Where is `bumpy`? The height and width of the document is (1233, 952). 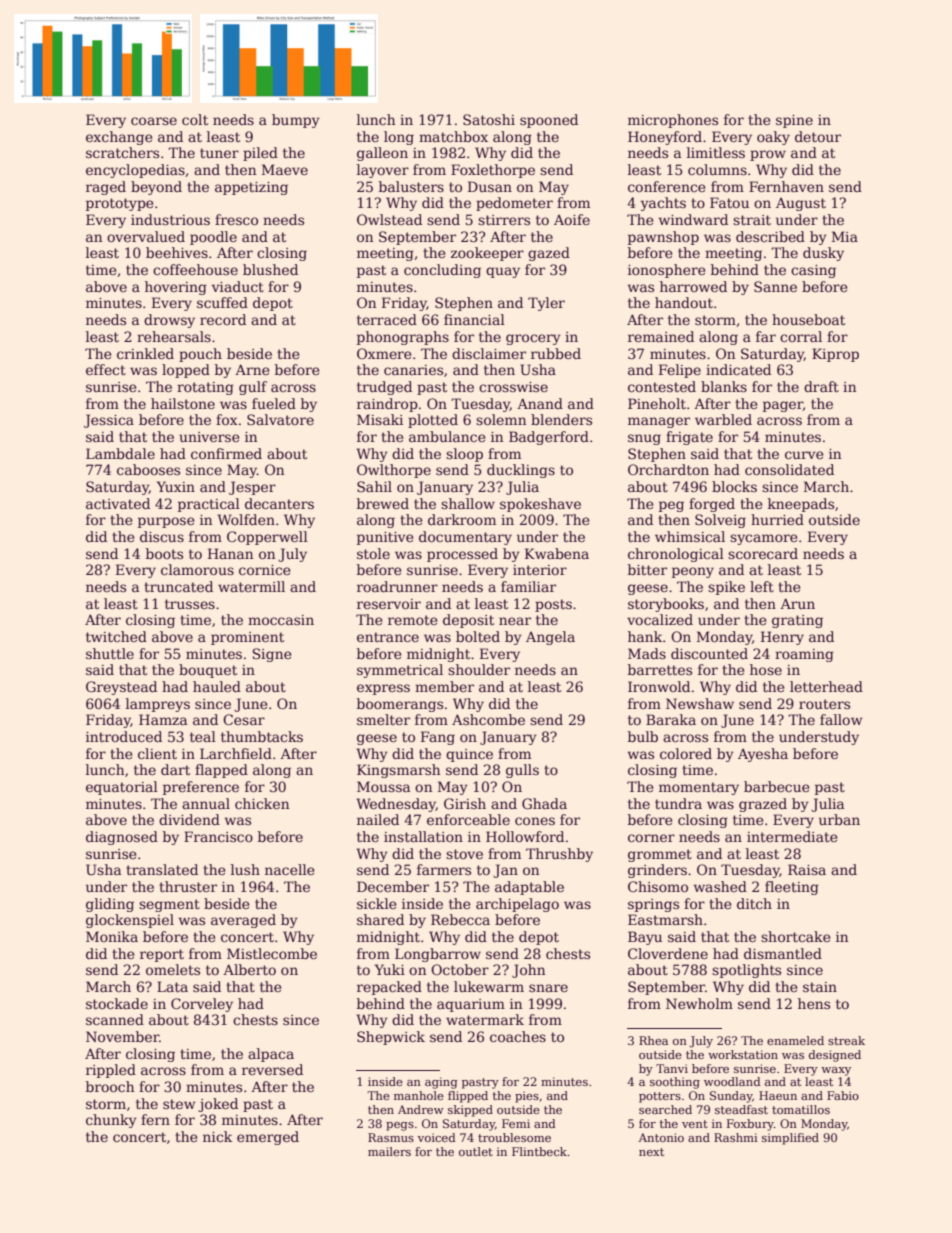
bumpy is located at coordinates (296, 121).
